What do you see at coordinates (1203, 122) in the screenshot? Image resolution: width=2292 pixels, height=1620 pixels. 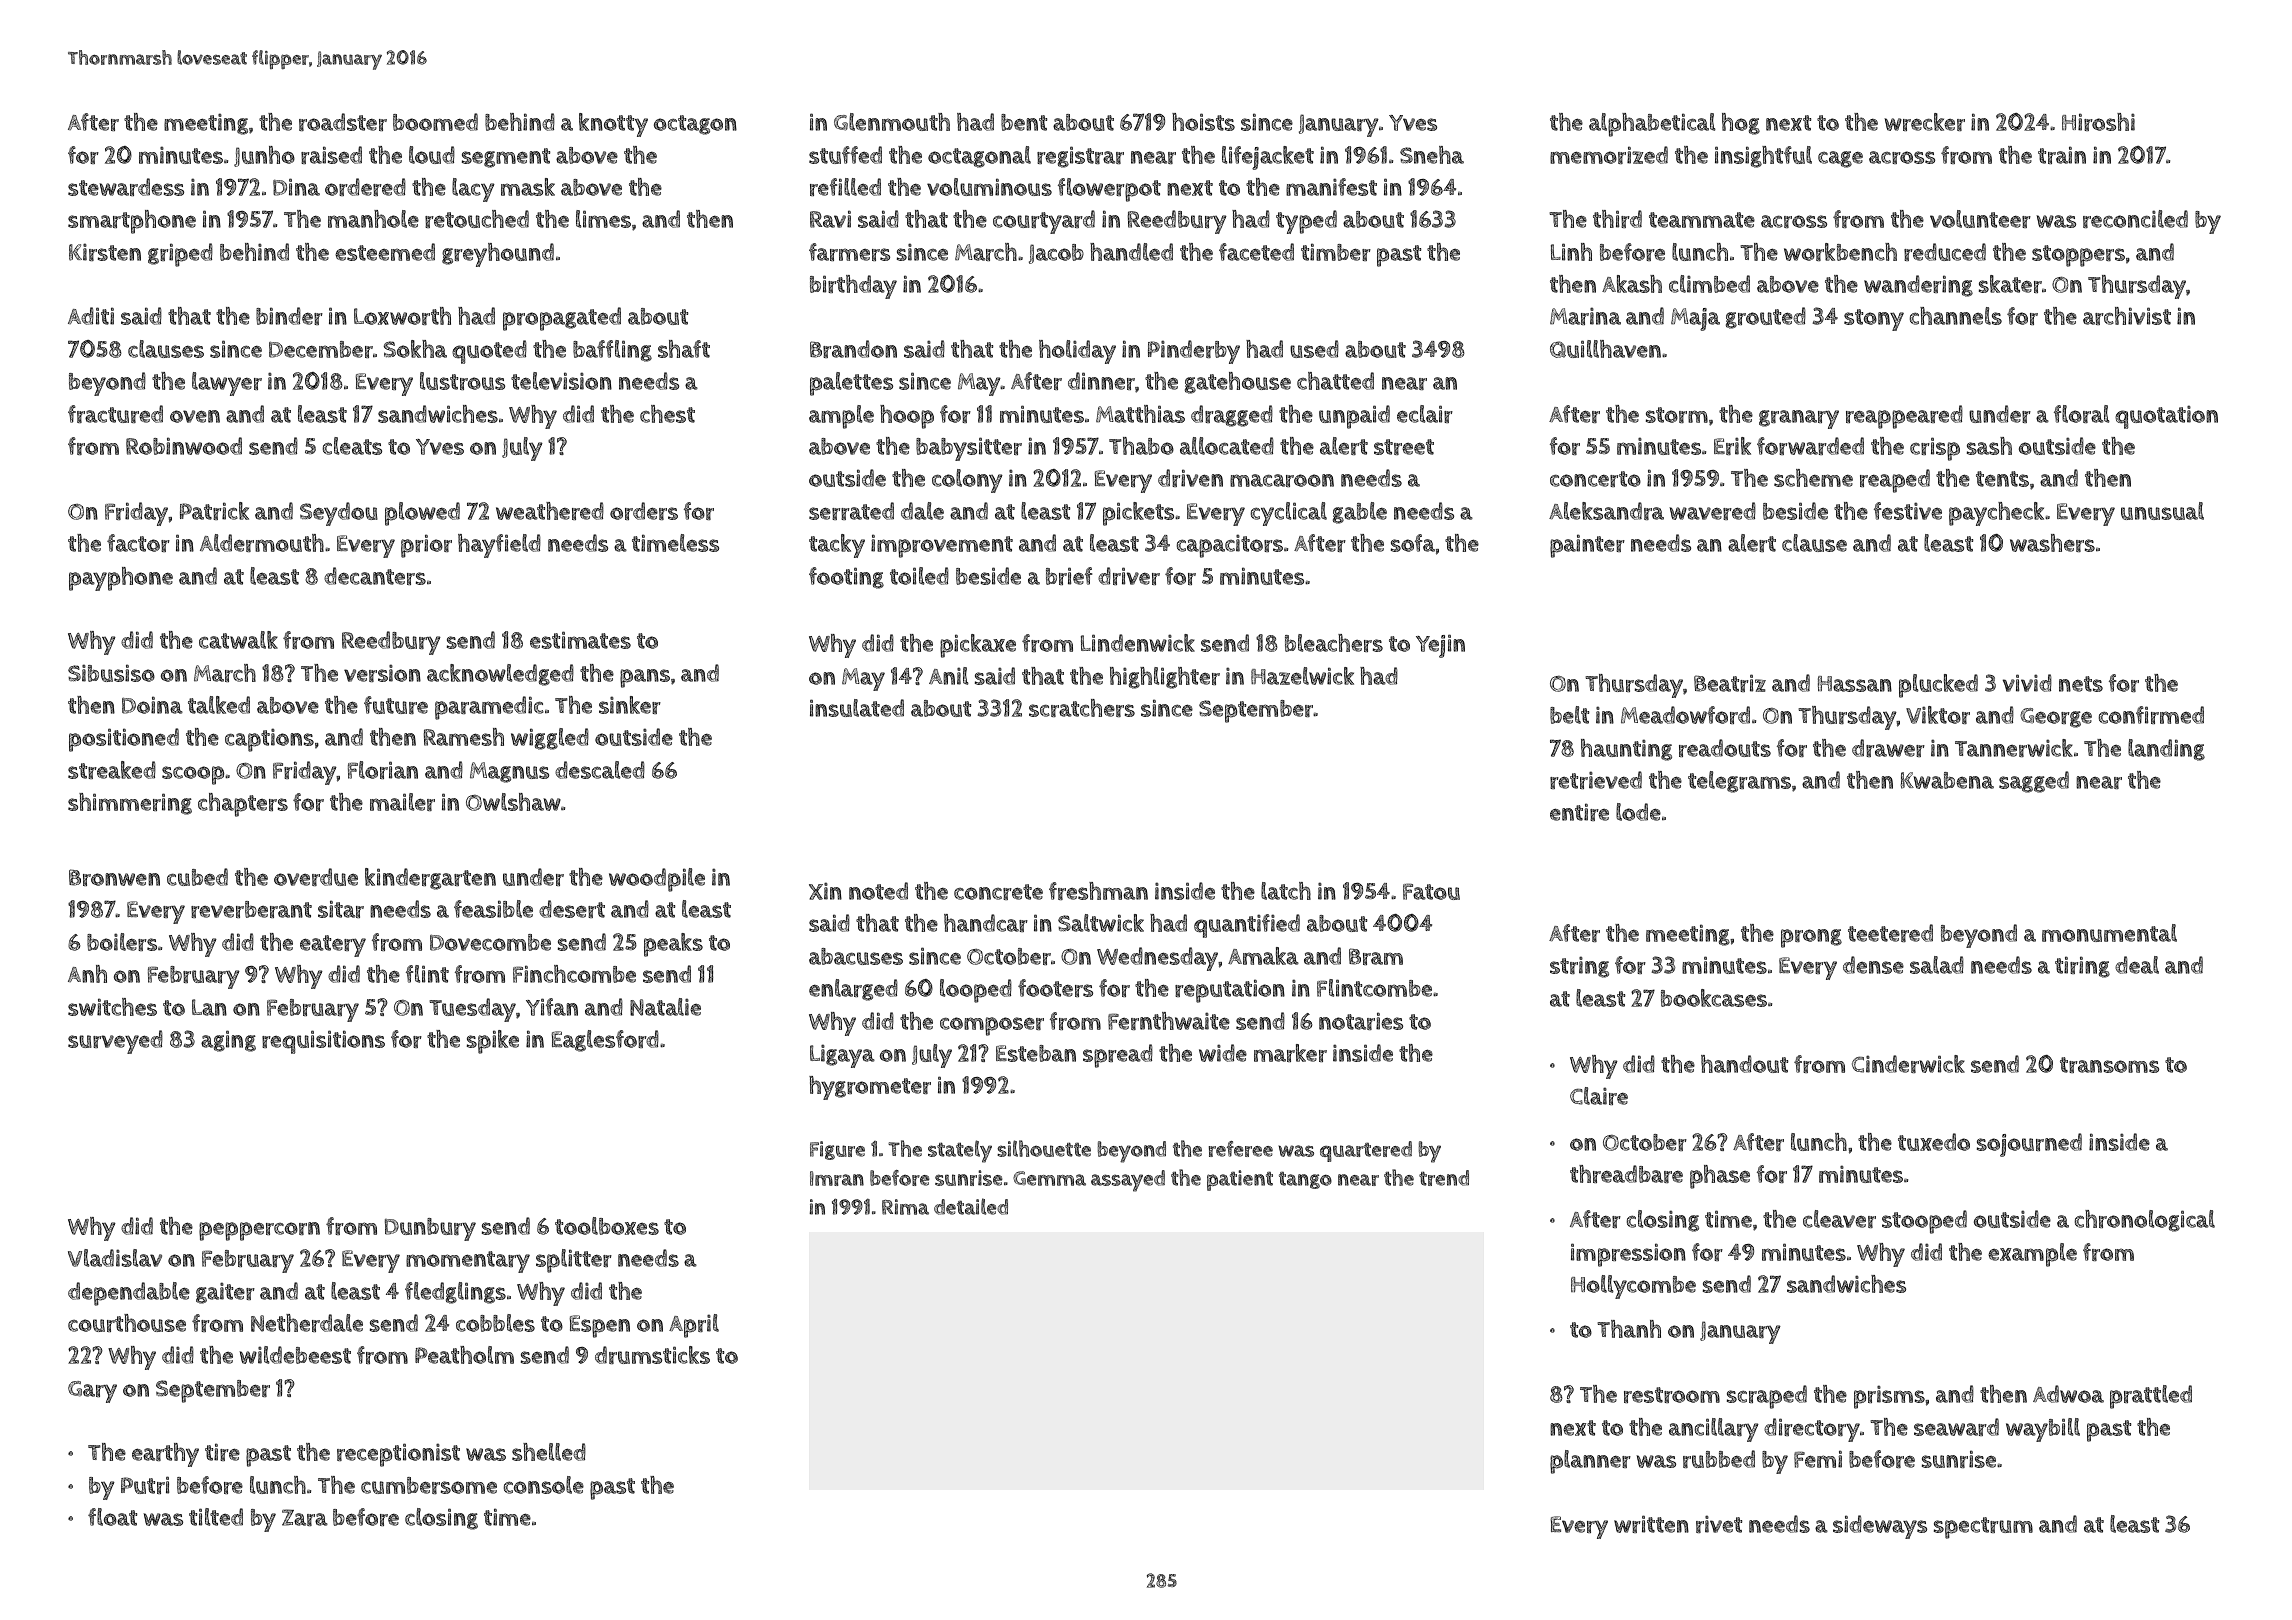 I see `hoists` at bounding box center [1203, 122].
